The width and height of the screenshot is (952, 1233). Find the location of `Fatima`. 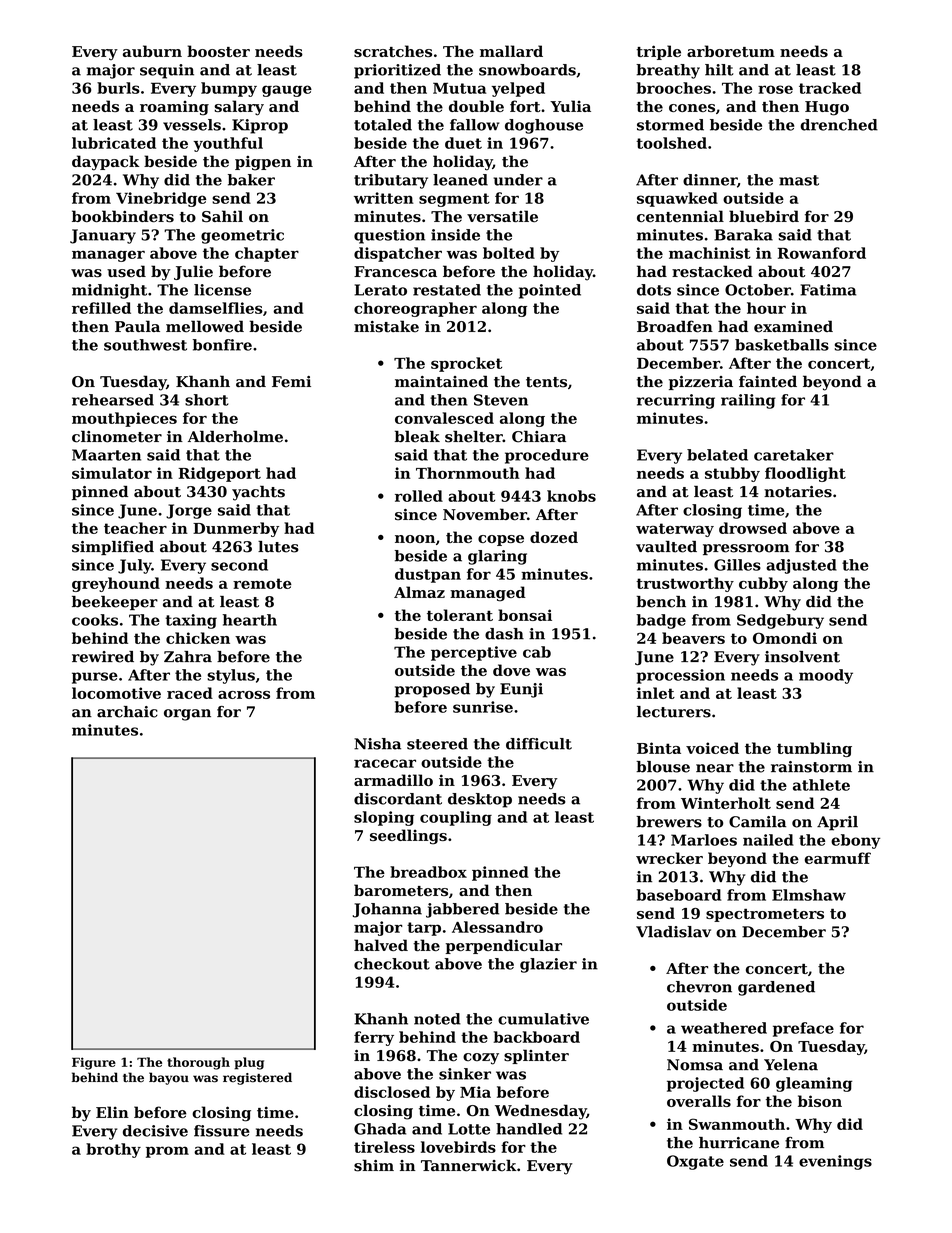

Fatima is located at coordinates (828, 290).
